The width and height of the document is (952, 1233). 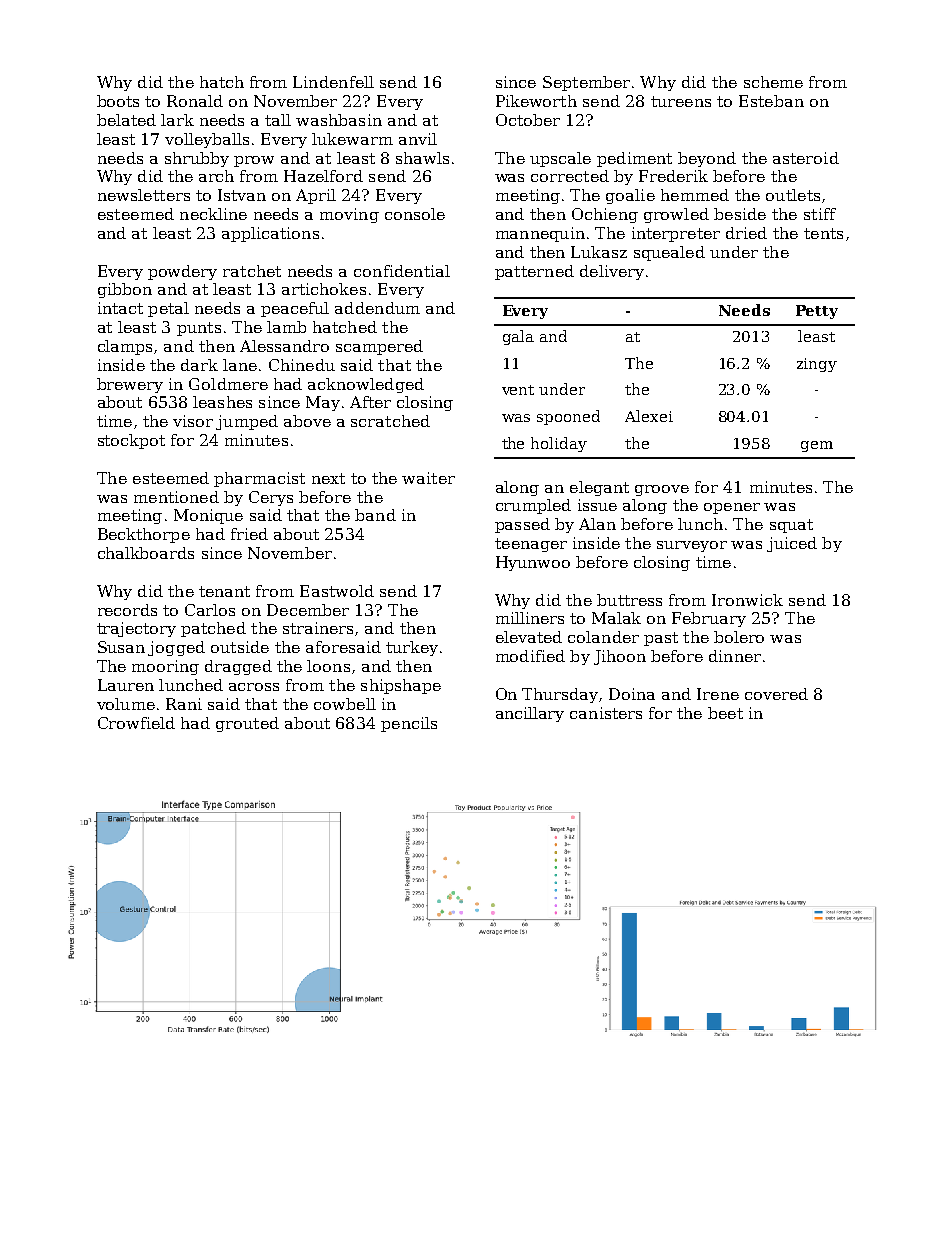 I want to click on Pikeworth, so click(x=536, y=101).
